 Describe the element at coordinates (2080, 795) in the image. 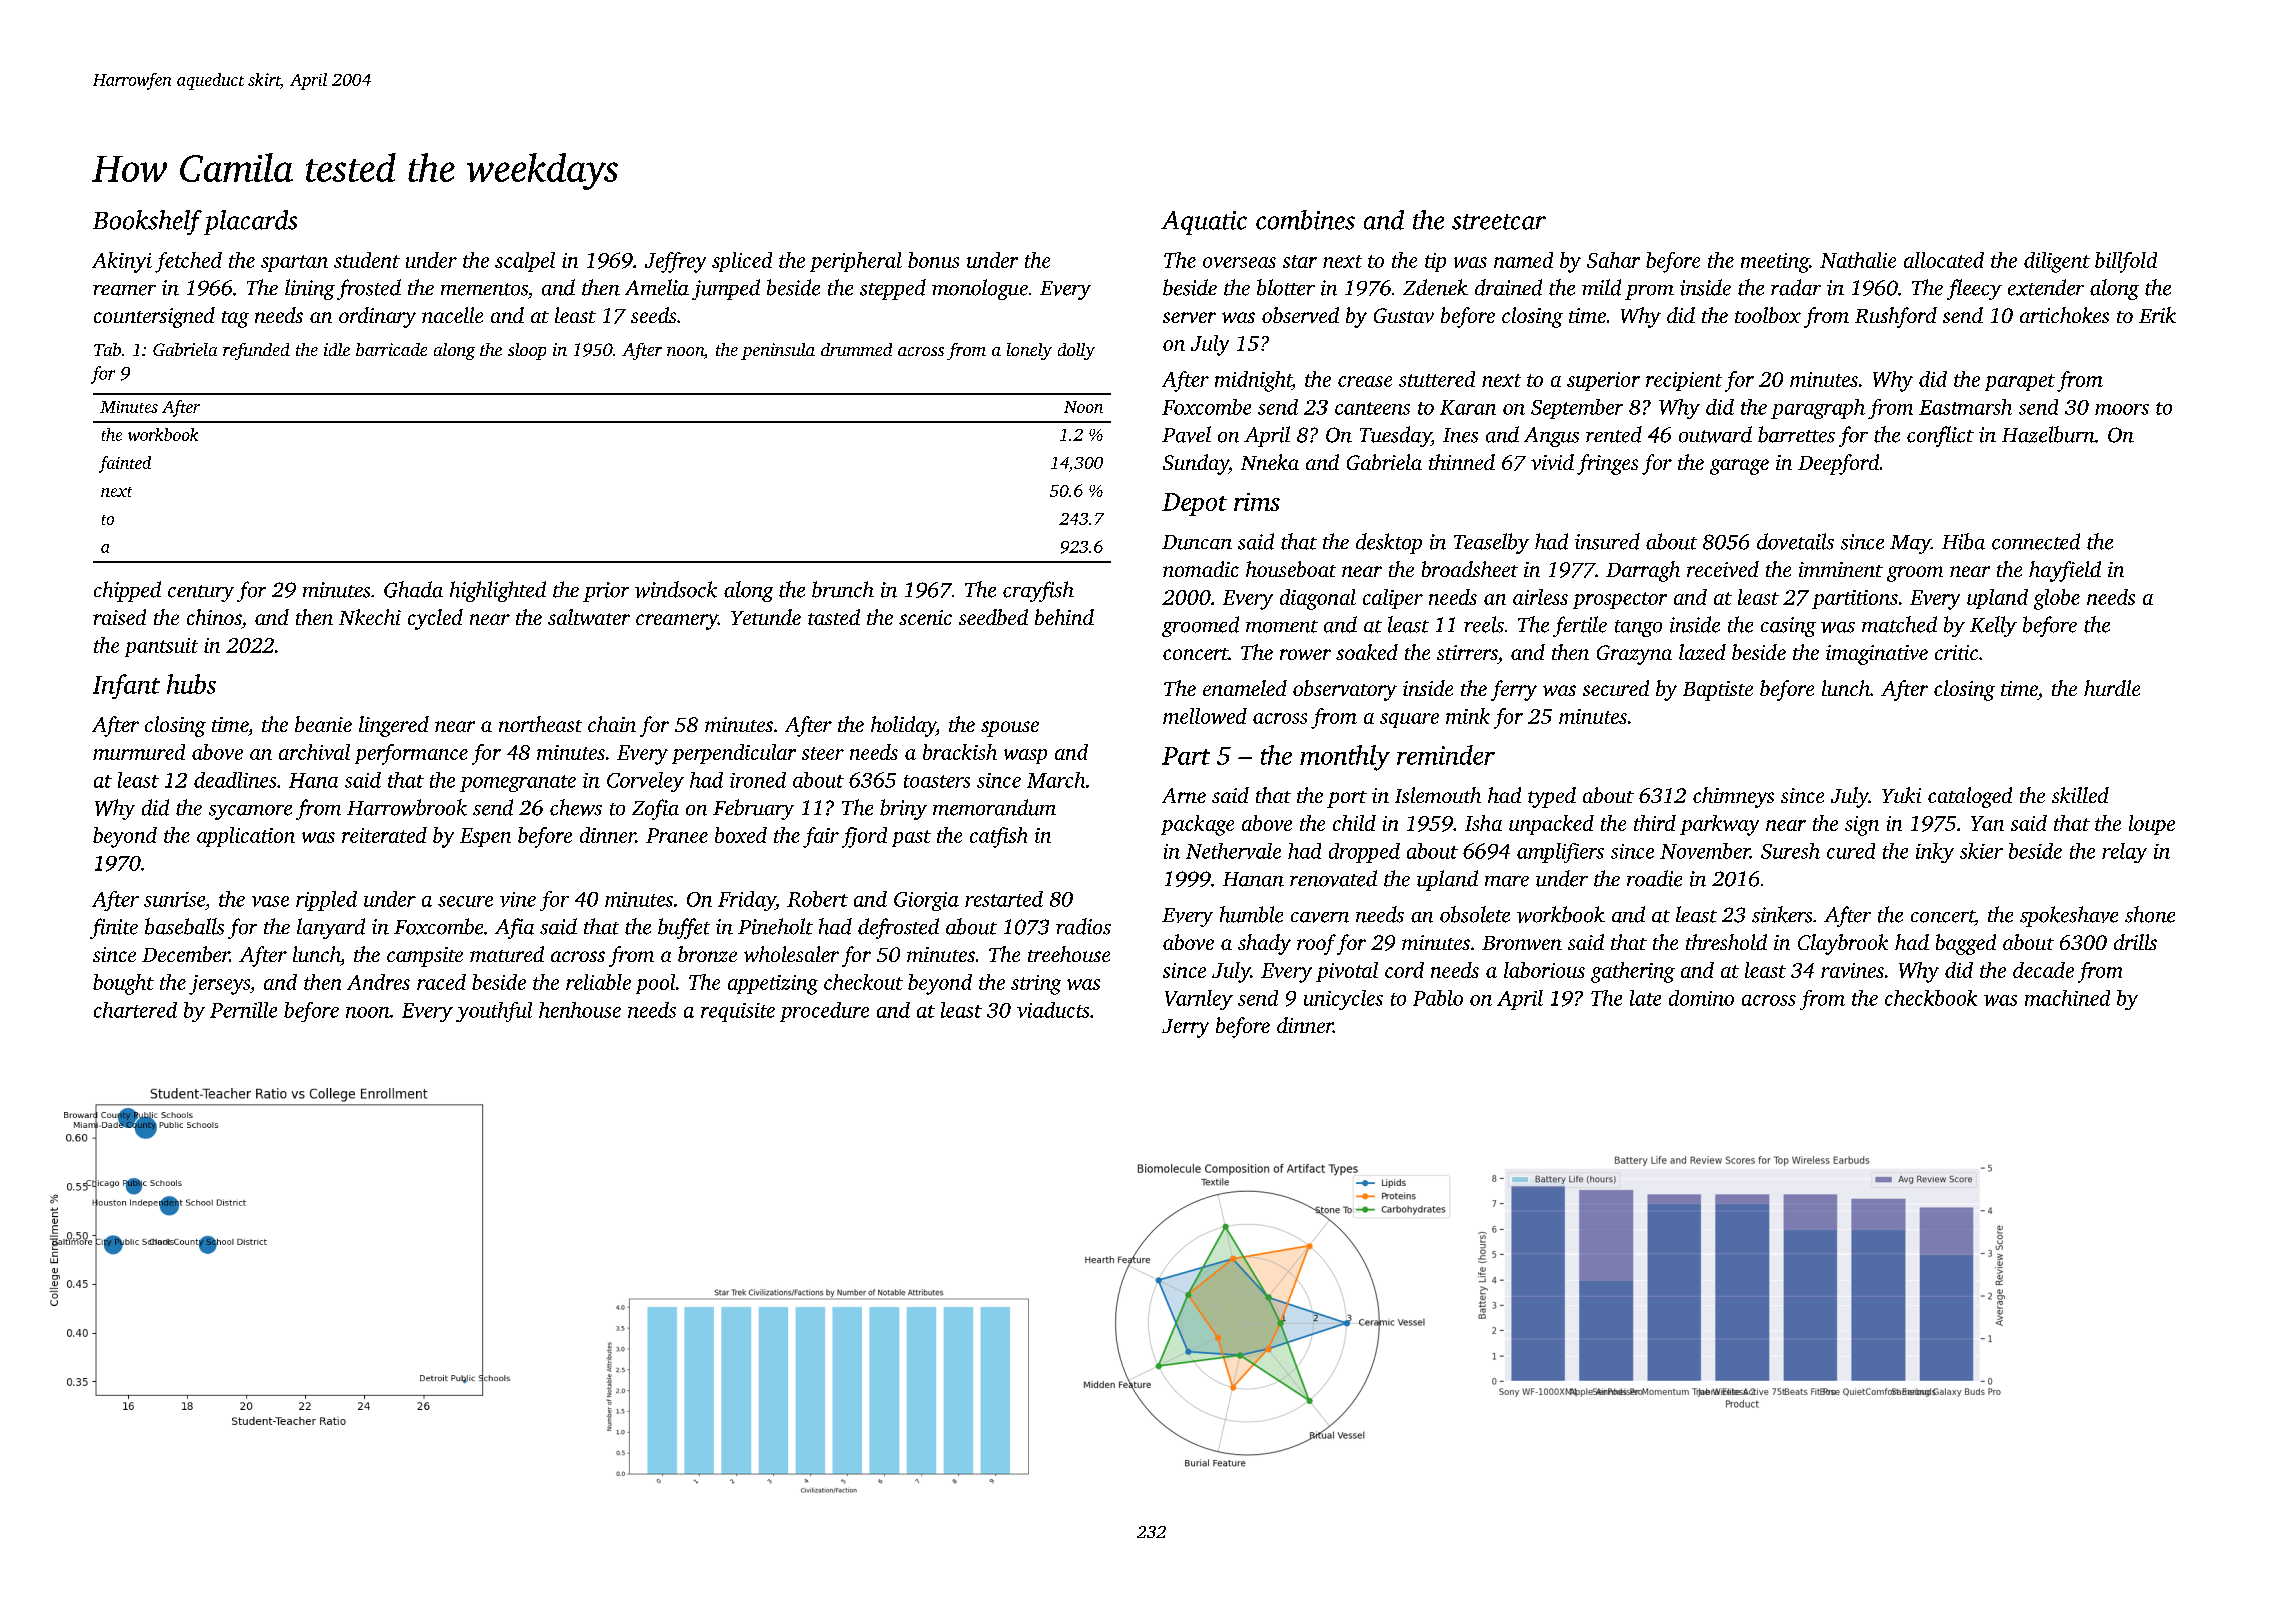

I see `skilled` at that location.
